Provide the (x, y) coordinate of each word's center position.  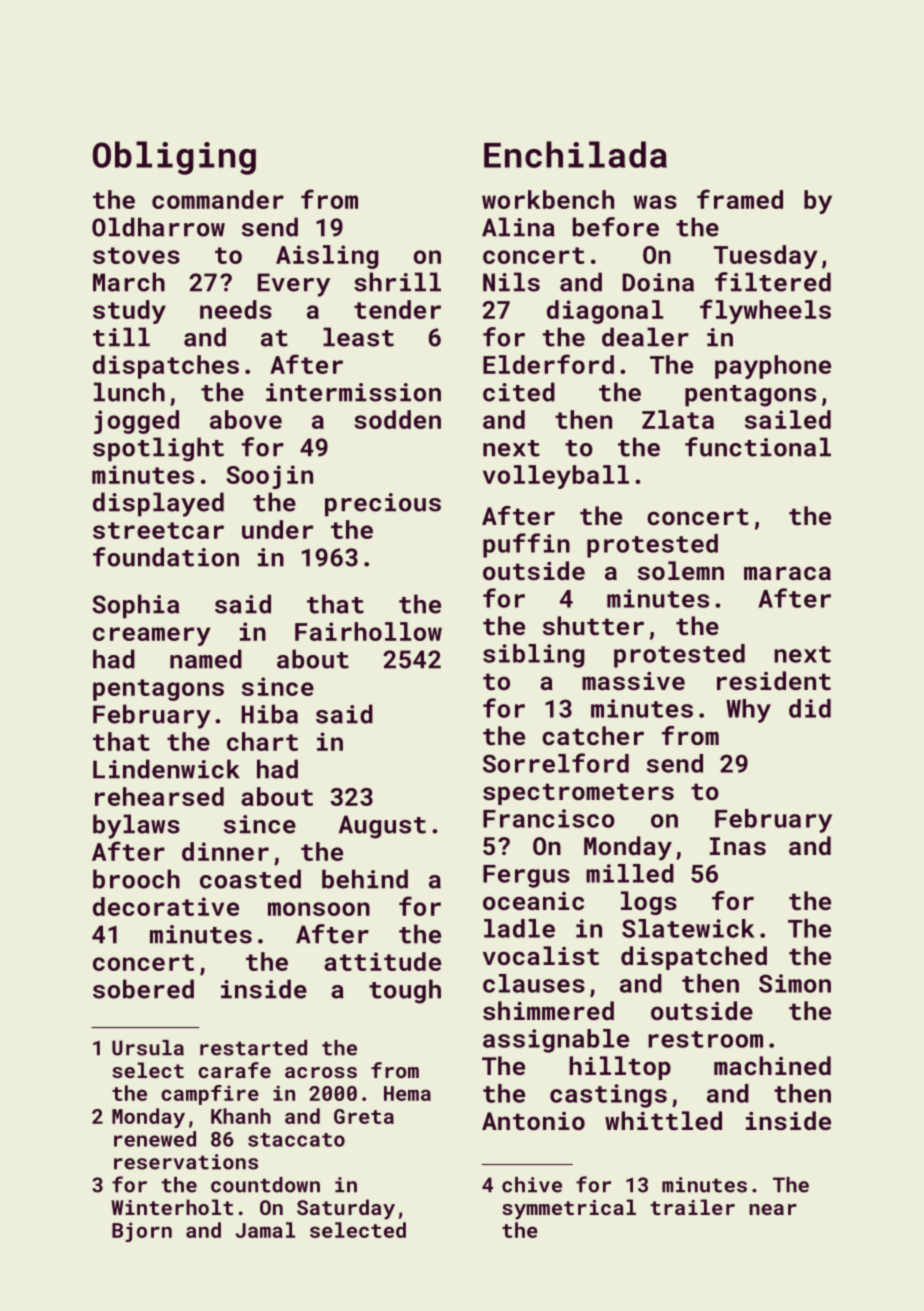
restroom (705, 1039)
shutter (593, 625)
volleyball (556, 477)
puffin (526, 545)
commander (218, 199)
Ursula (148, 1048)
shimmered (548, 1010)
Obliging (174, 158)
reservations (186, 1162)
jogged (136, 422)
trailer (693, 1207)
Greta (364, 1116)
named (206, 659)
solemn (681, 570)
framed (740, 199)
